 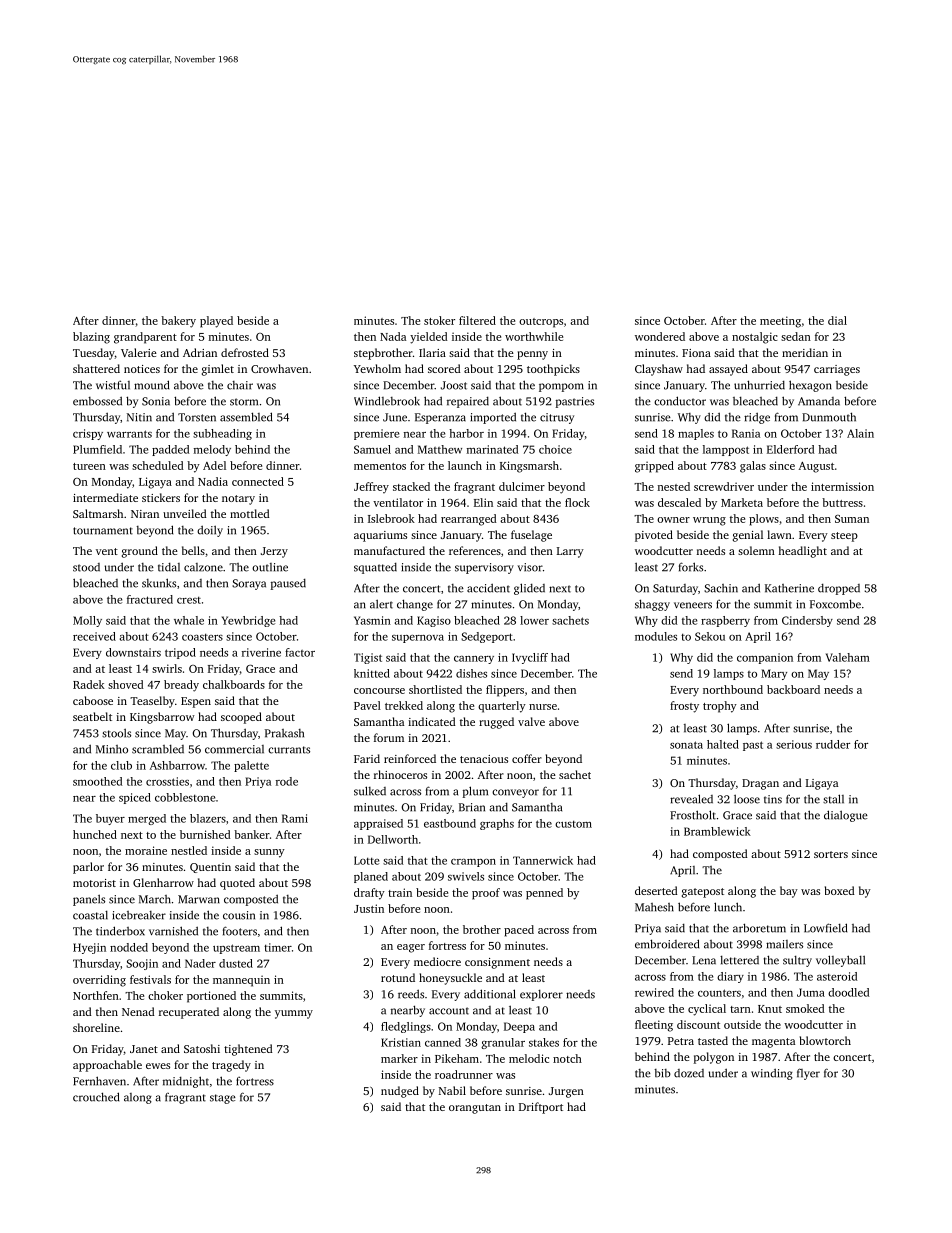 I want to click on winding, so click(x=772, y=1074).
